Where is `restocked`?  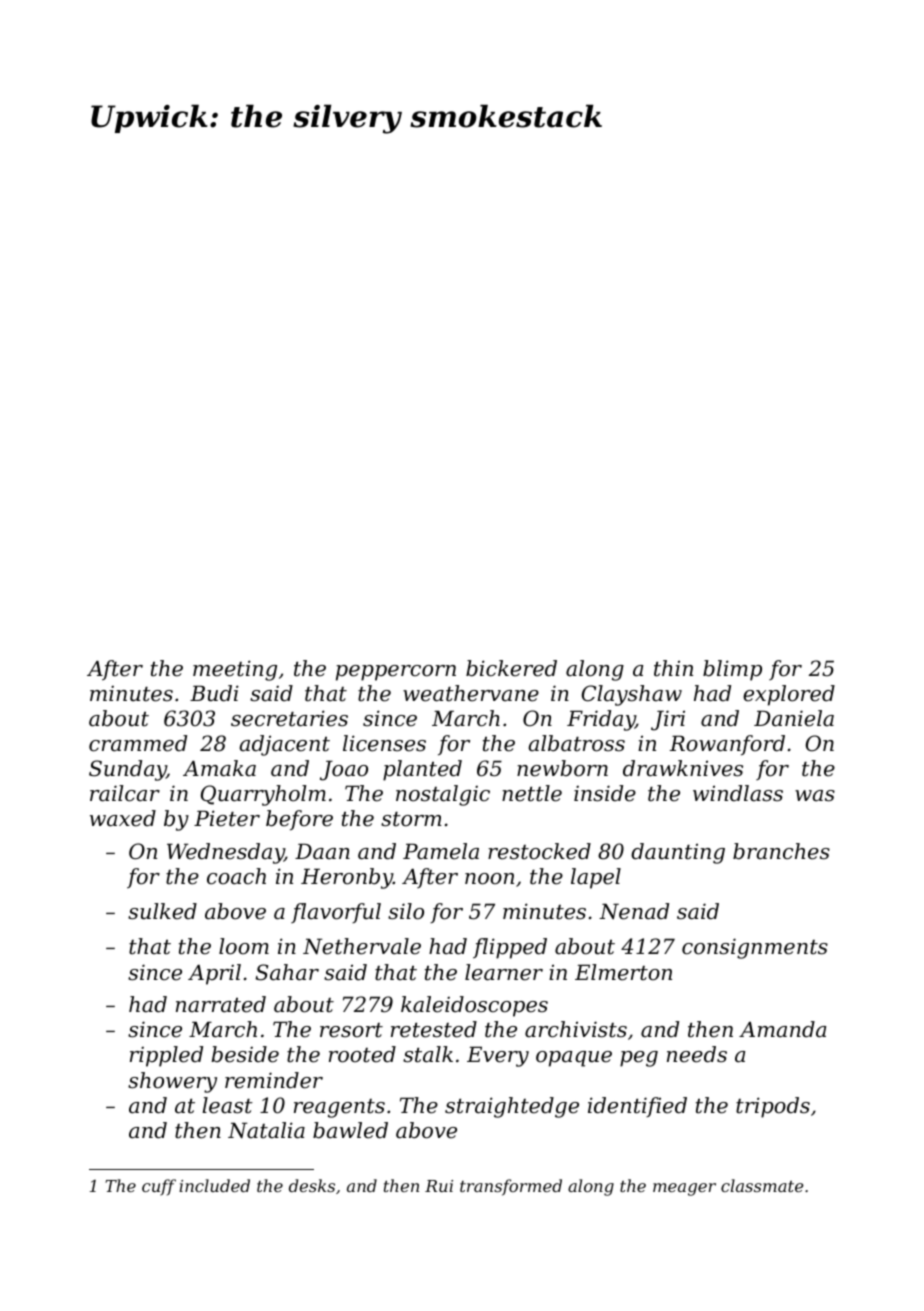 restocked is located at coordinates (539, 851).
